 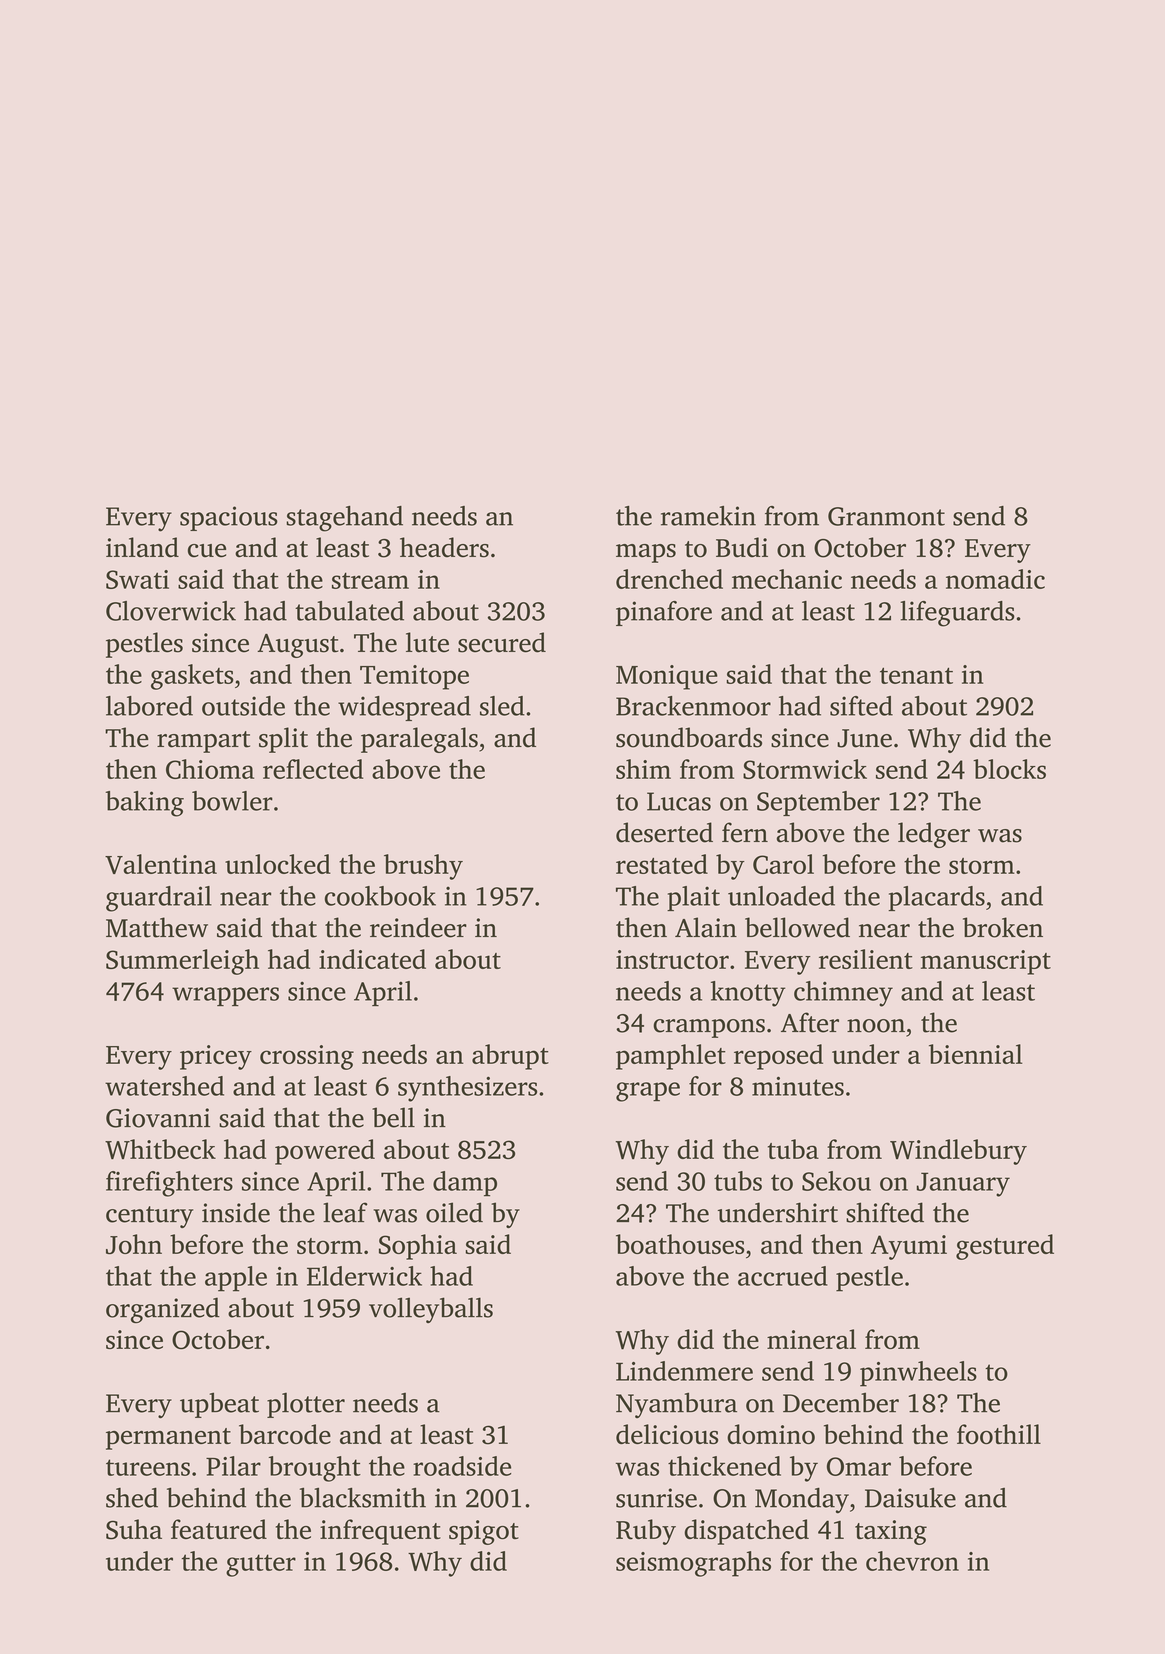 I want to click on stream, so click(x=370, y=580).
